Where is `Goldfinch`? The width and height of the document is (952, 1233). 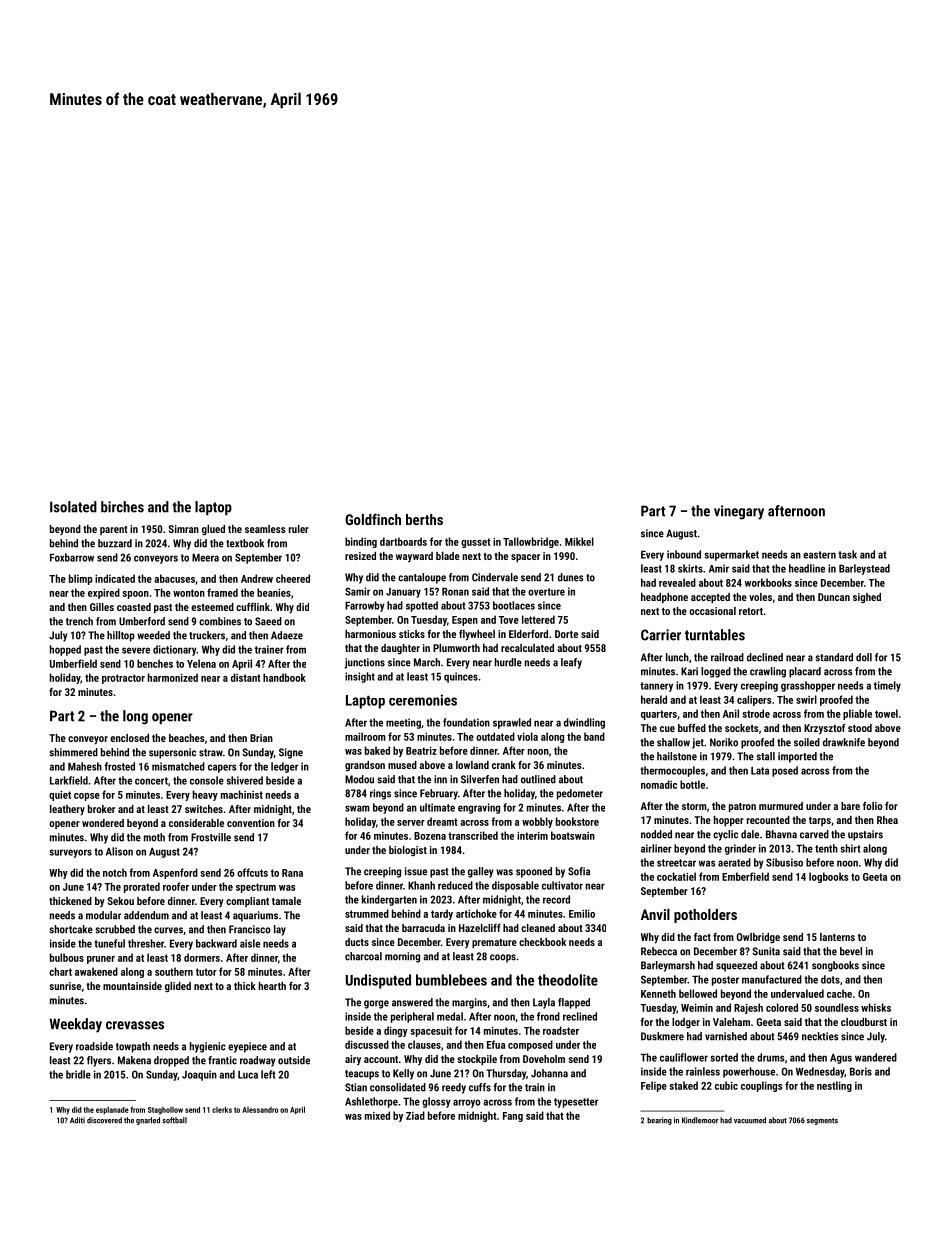
Goldfinch is located at coordinates (373, 519).
